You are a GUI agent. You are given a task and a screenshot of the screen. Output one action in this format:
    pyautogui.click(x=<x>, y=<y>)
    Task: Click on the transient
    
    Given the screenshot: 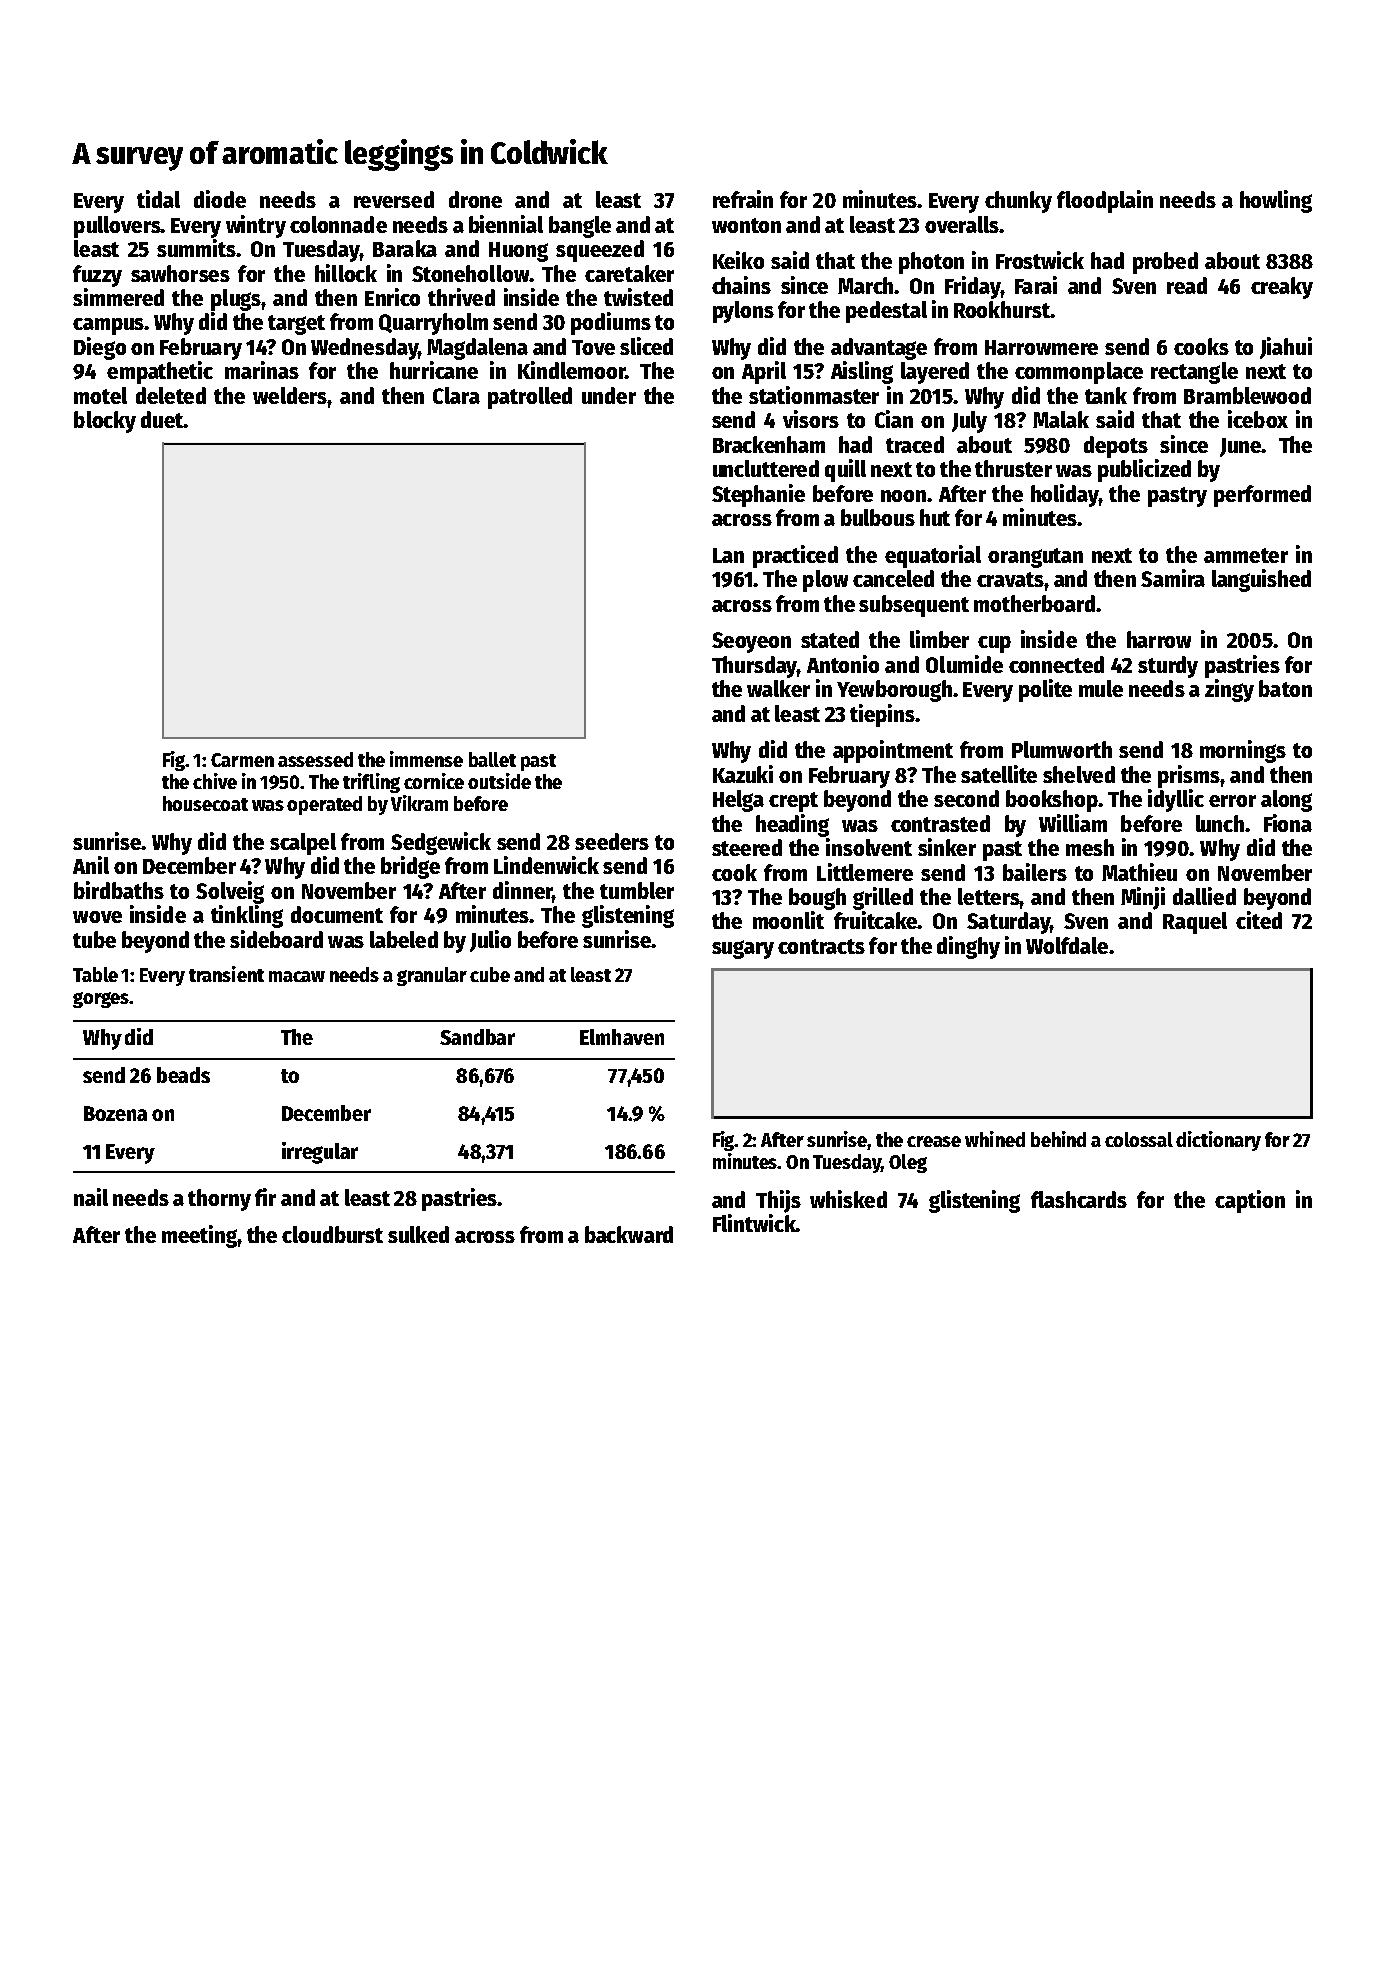 What is the action you would take?
    pyautogui.click(x=226, y=974)
